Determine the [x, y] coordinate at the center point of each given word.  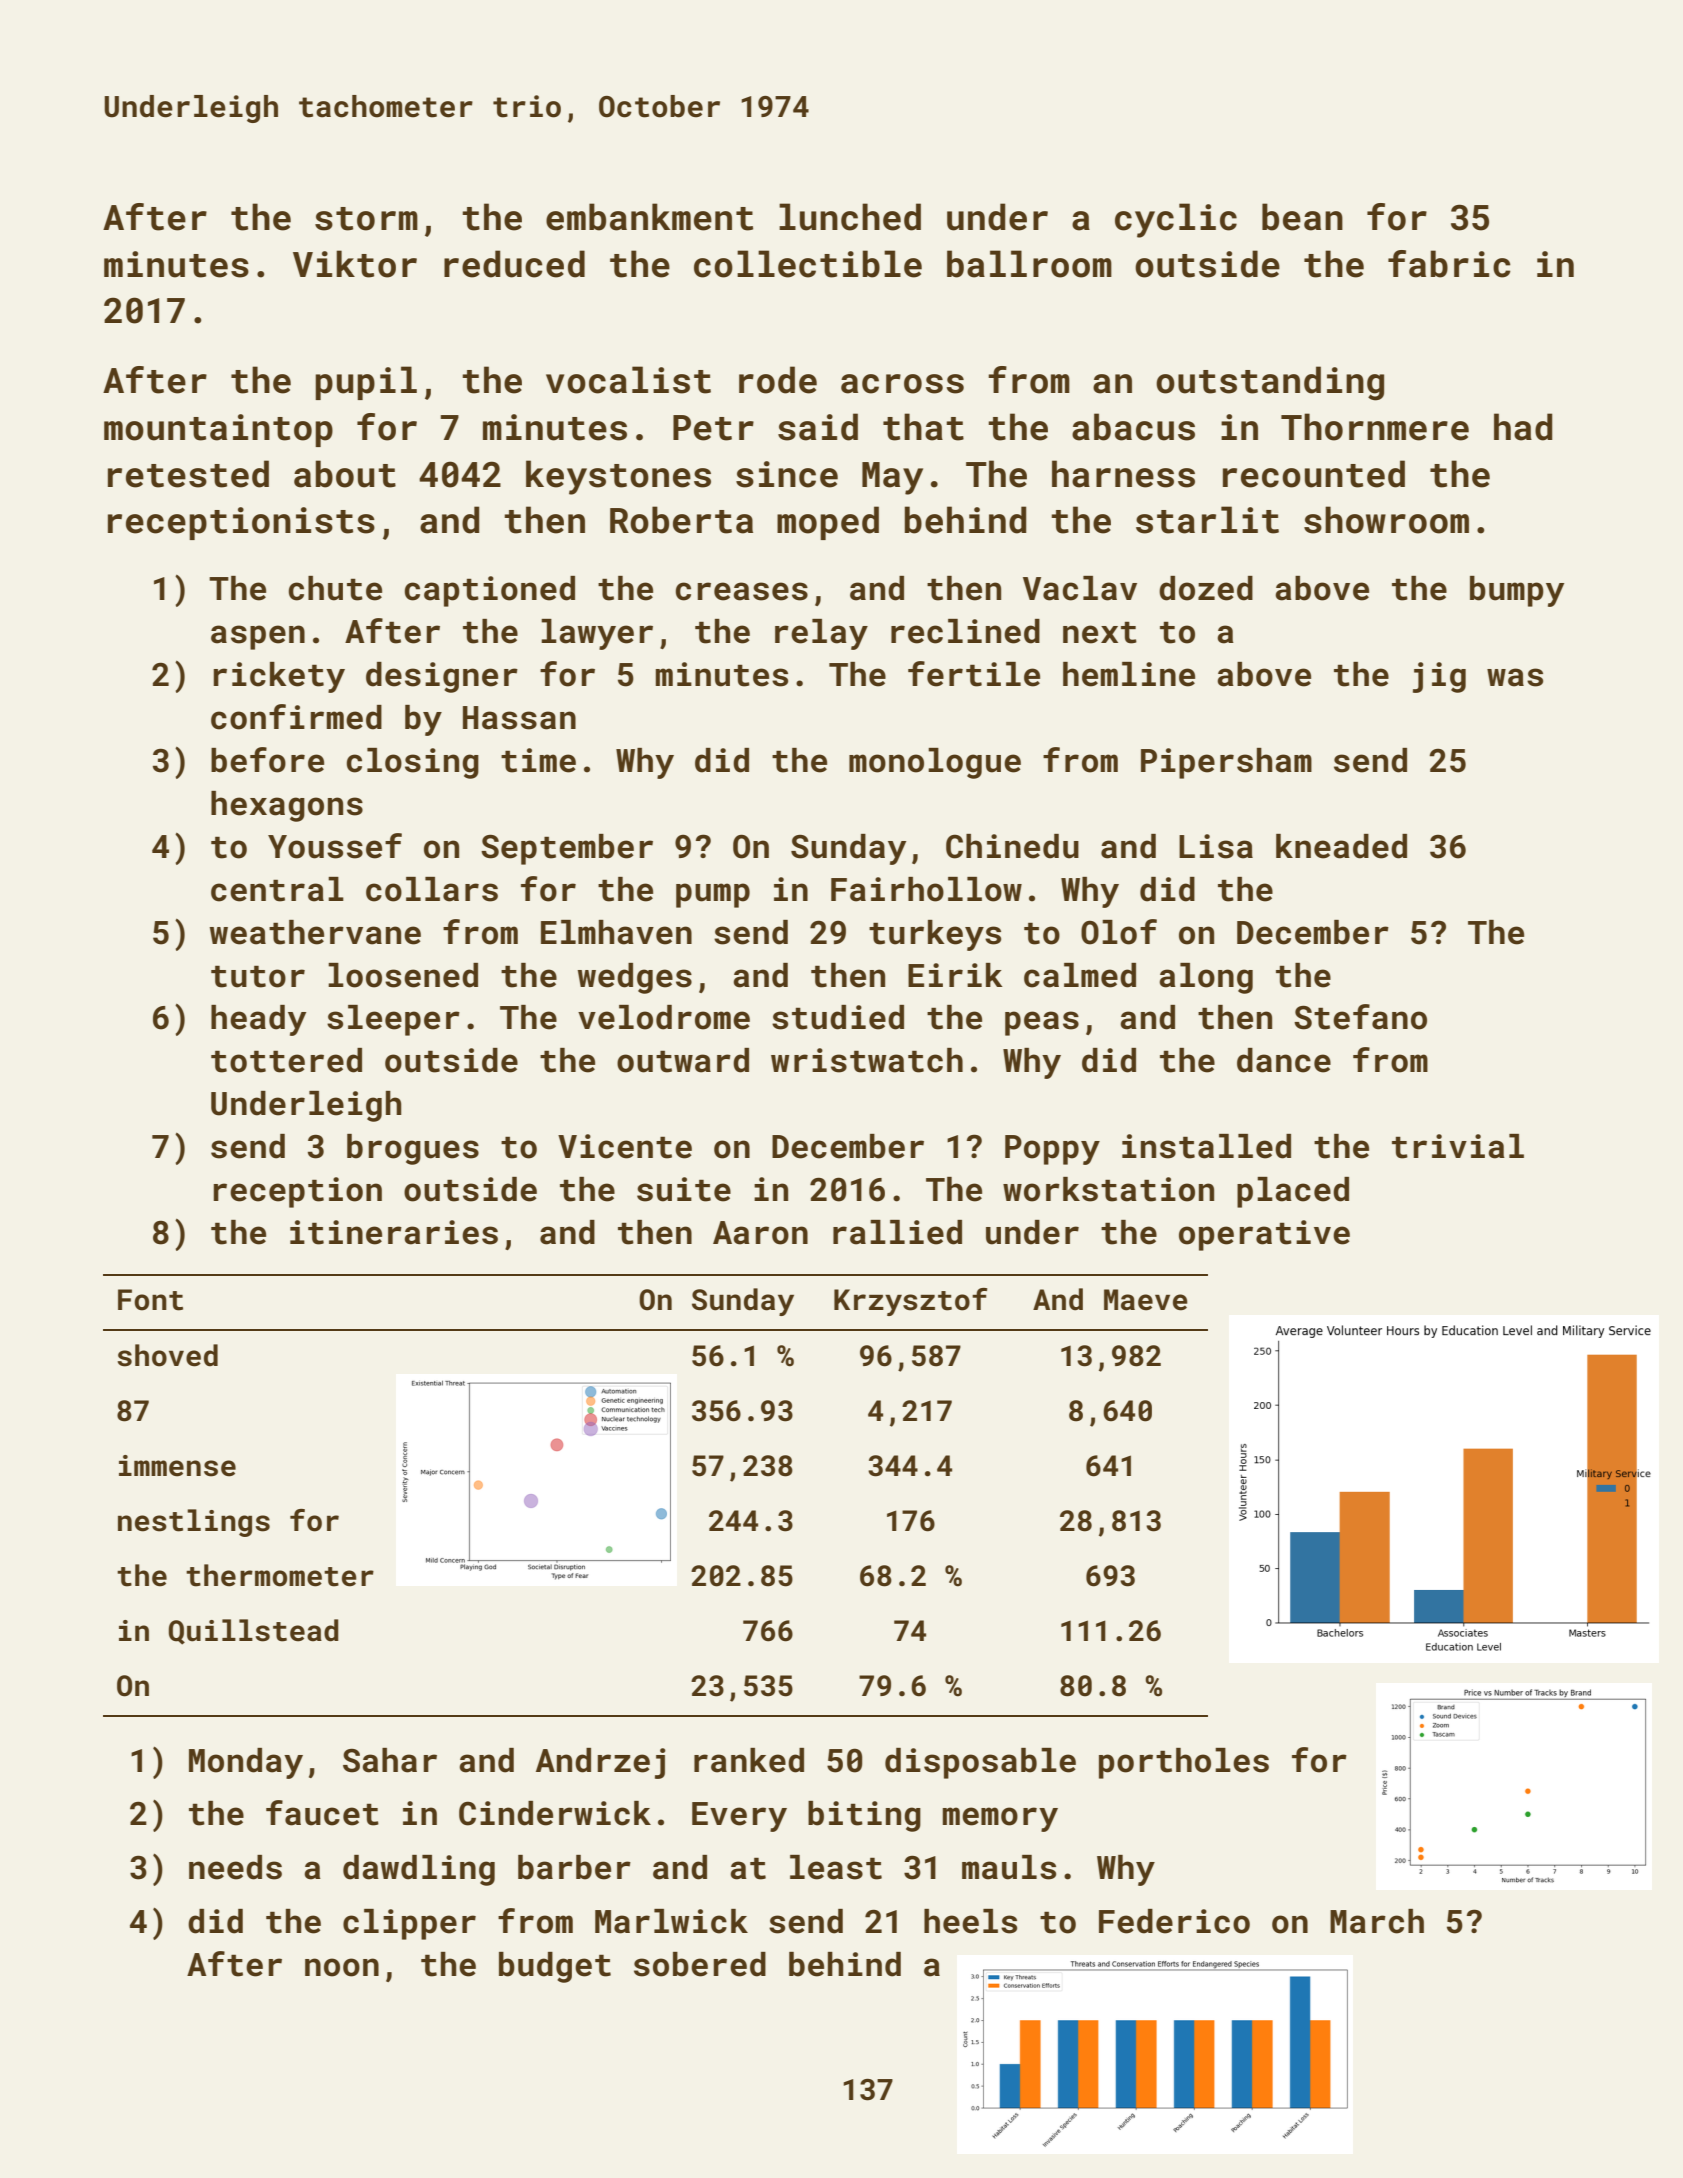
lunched [850, 217]
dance [1284, 1060]
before [267, 760]
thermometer [280, 1575]
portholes [1184, 1763]
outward [683, 1060]
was [1515, 677]
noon [342, 1967]
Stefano [1360, 1017]
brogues [413, 1149]
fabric [1449, 264]
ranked [749, 1760]
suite [684, 1189]
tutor [258, 976]
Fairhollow [926, 889]
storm [366, 219]
